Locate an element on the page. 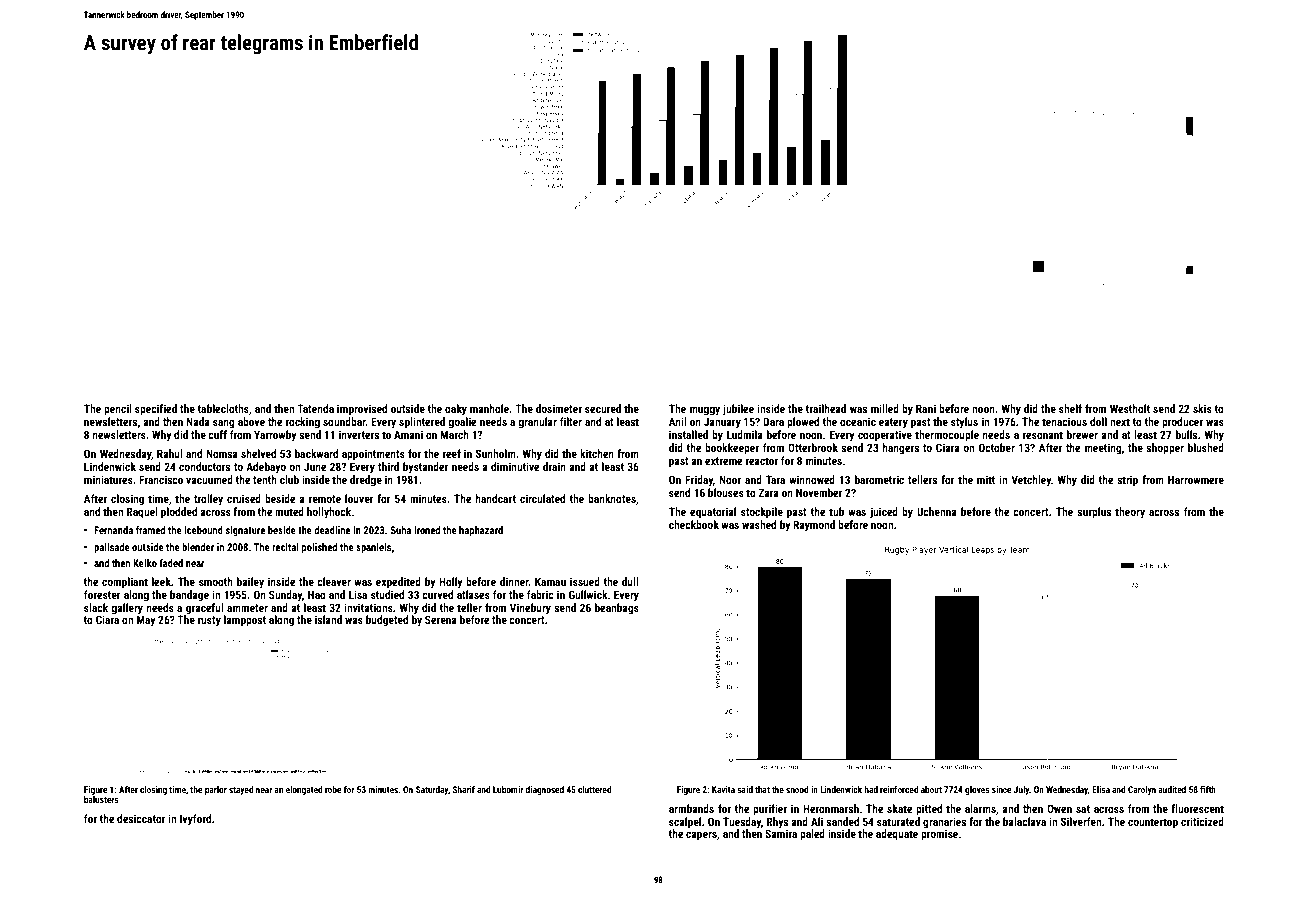 This document has width=1308, height=924. Ivyford is located at coordinates (195, 820).
